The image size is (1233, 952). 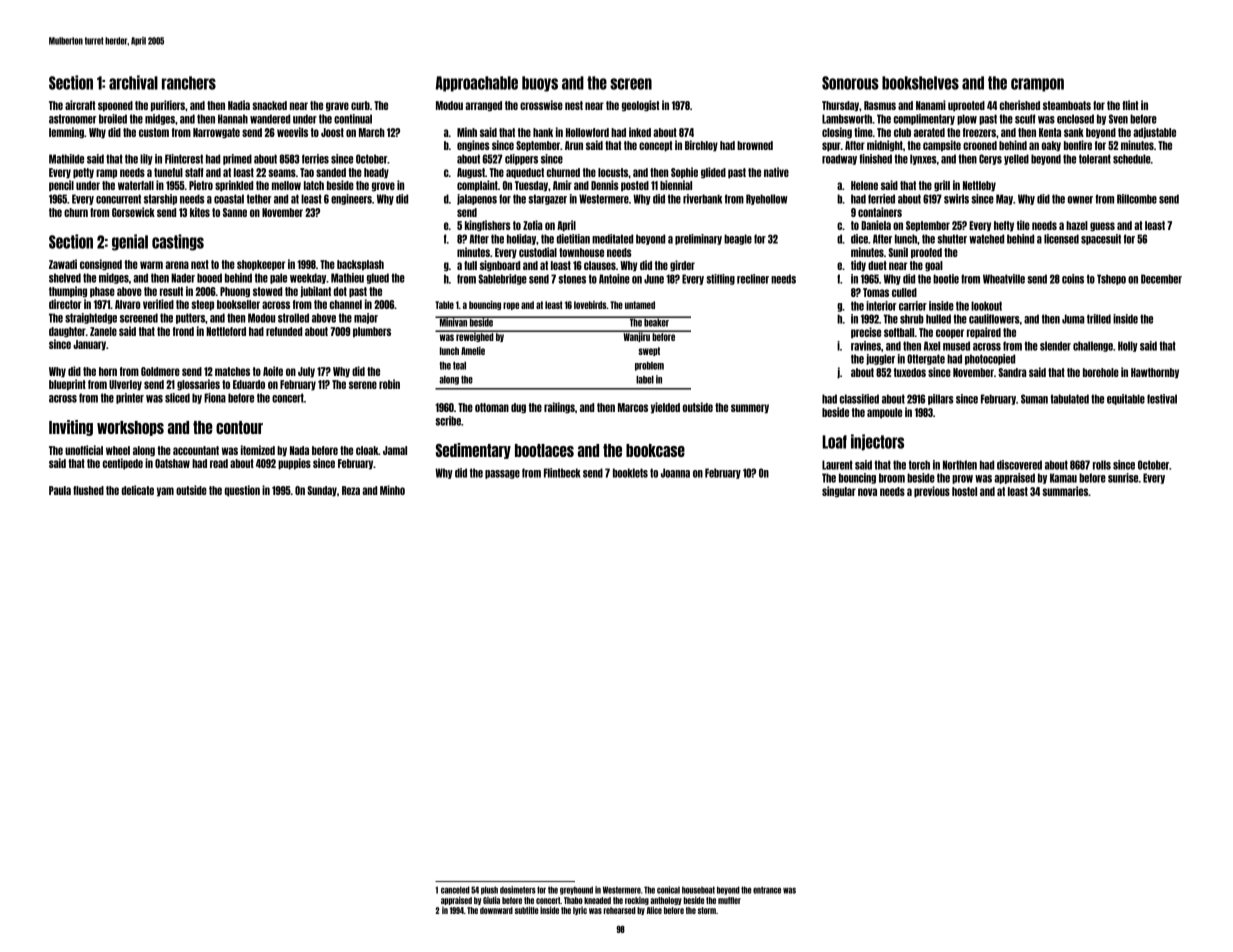 What do you see at coordinates (767, 890) in the image?
I see `entrance` at bounding box center [767, 890].
